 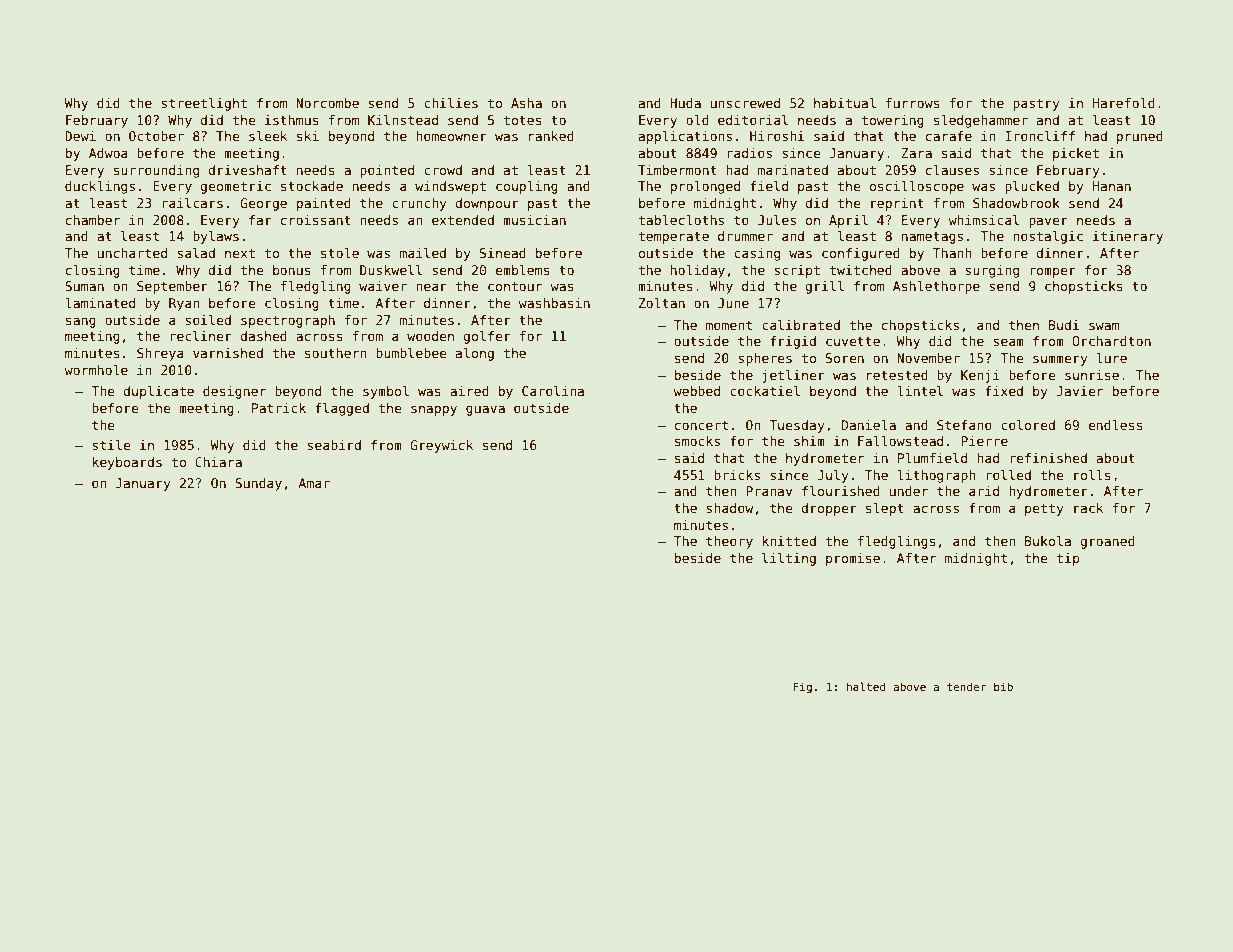 I want to click on seam, so click(x=1008, y=342).
